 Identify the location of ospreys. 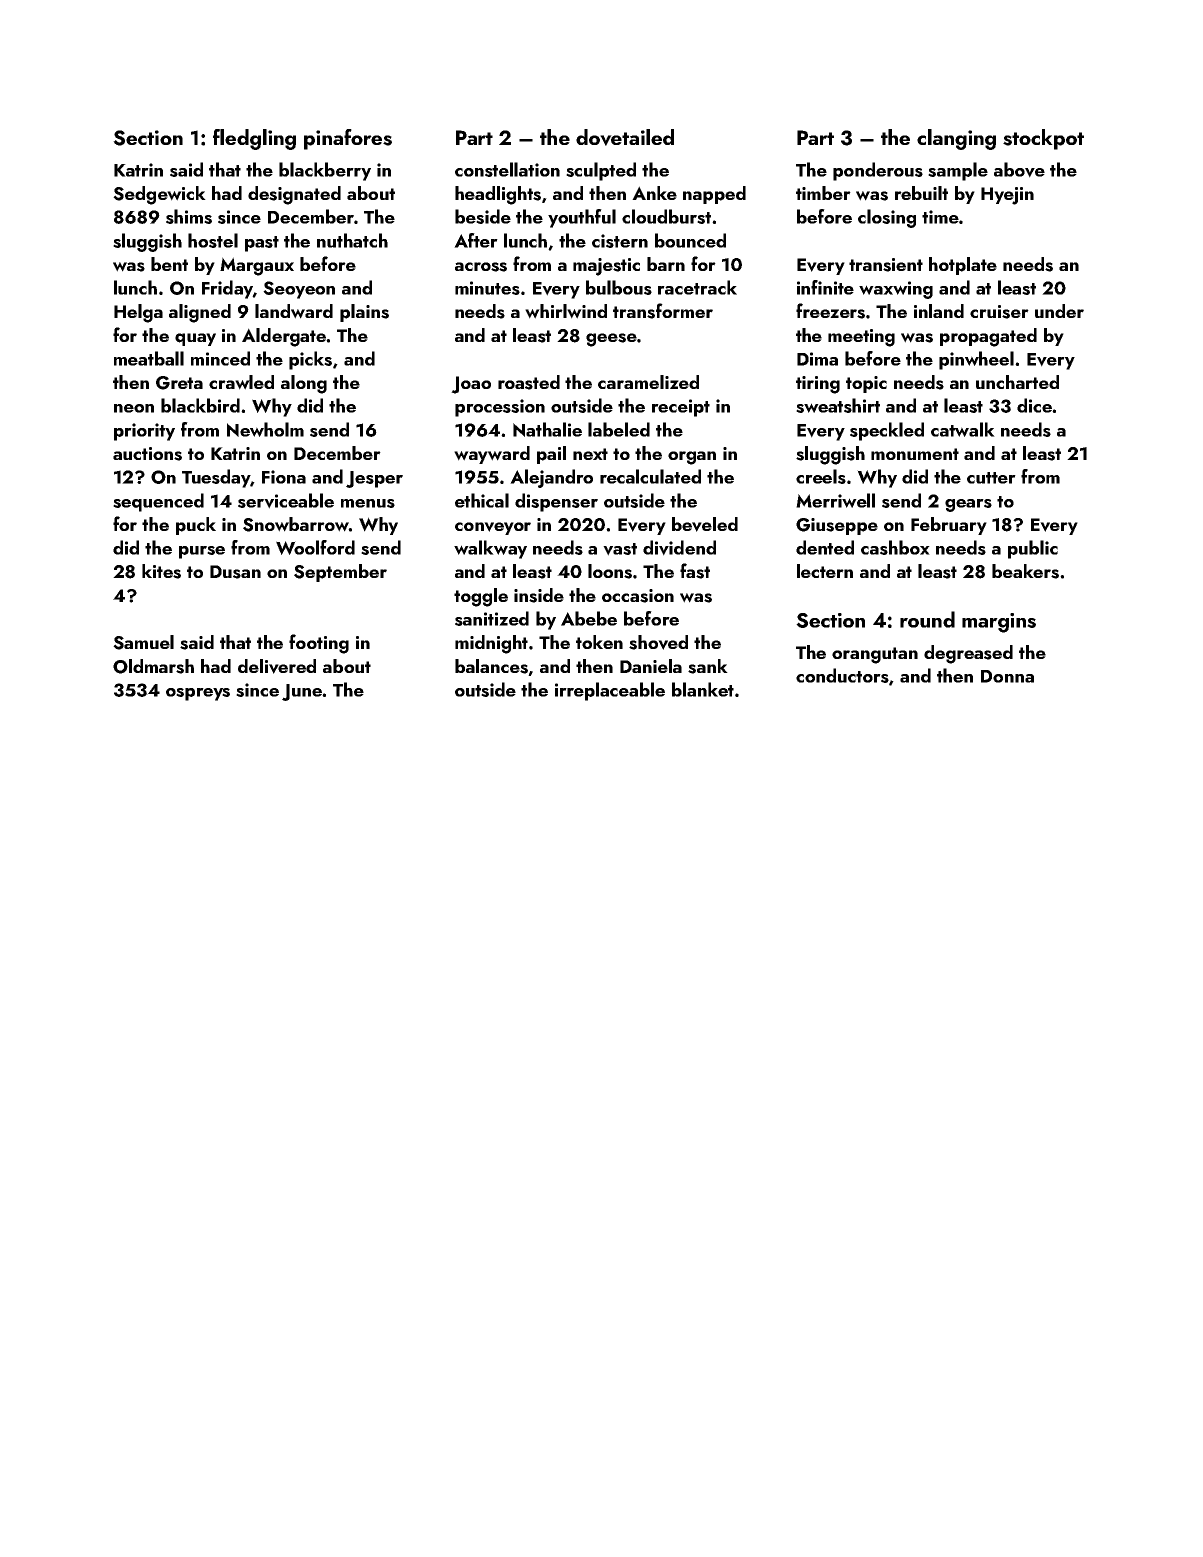
(198, 694).
